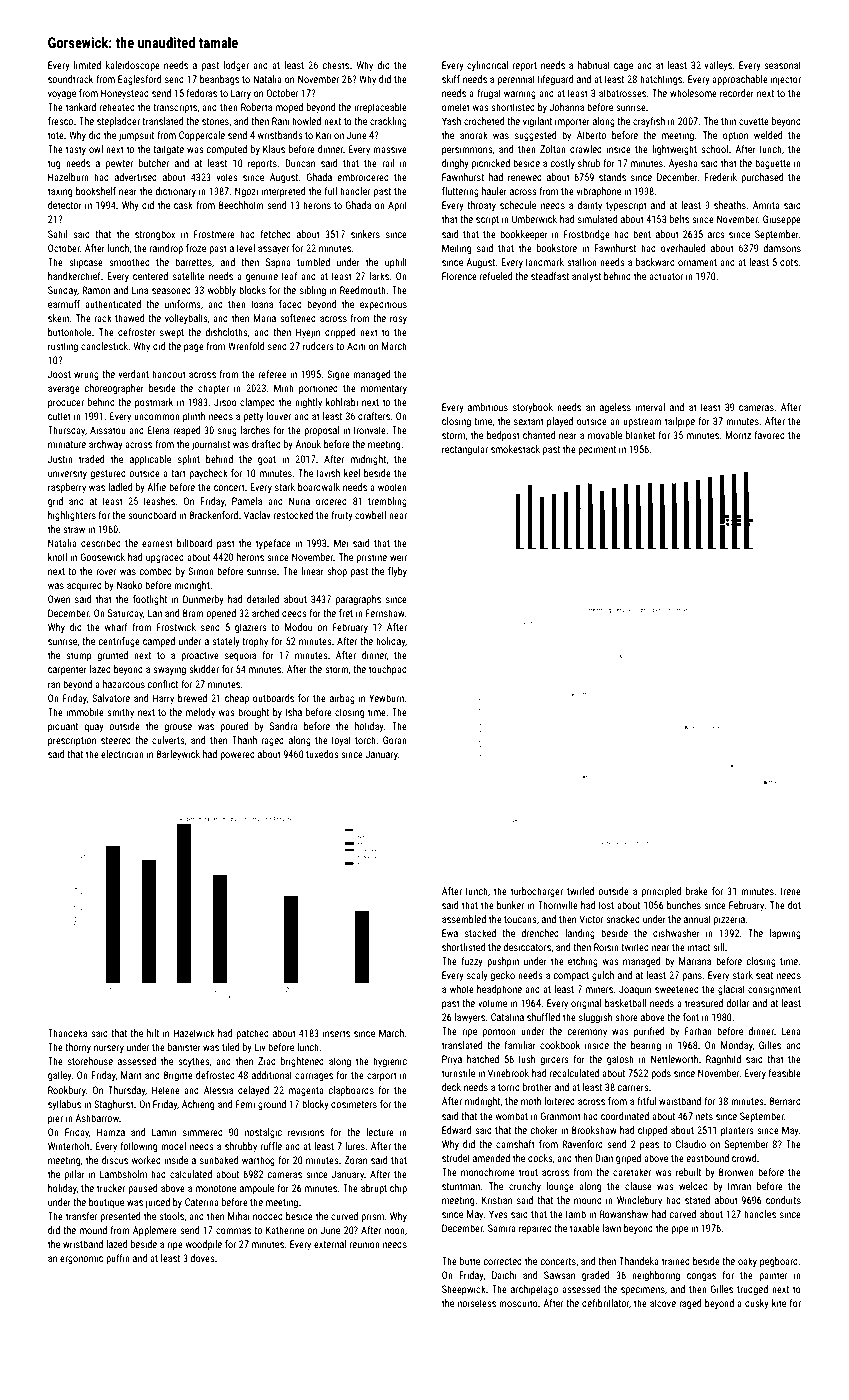 This screenshot has width=849, height=1400. What do you see at coordinates (109, 1049) in the screenshot?
I see `nursery` at bounding box center [109, 1049].
